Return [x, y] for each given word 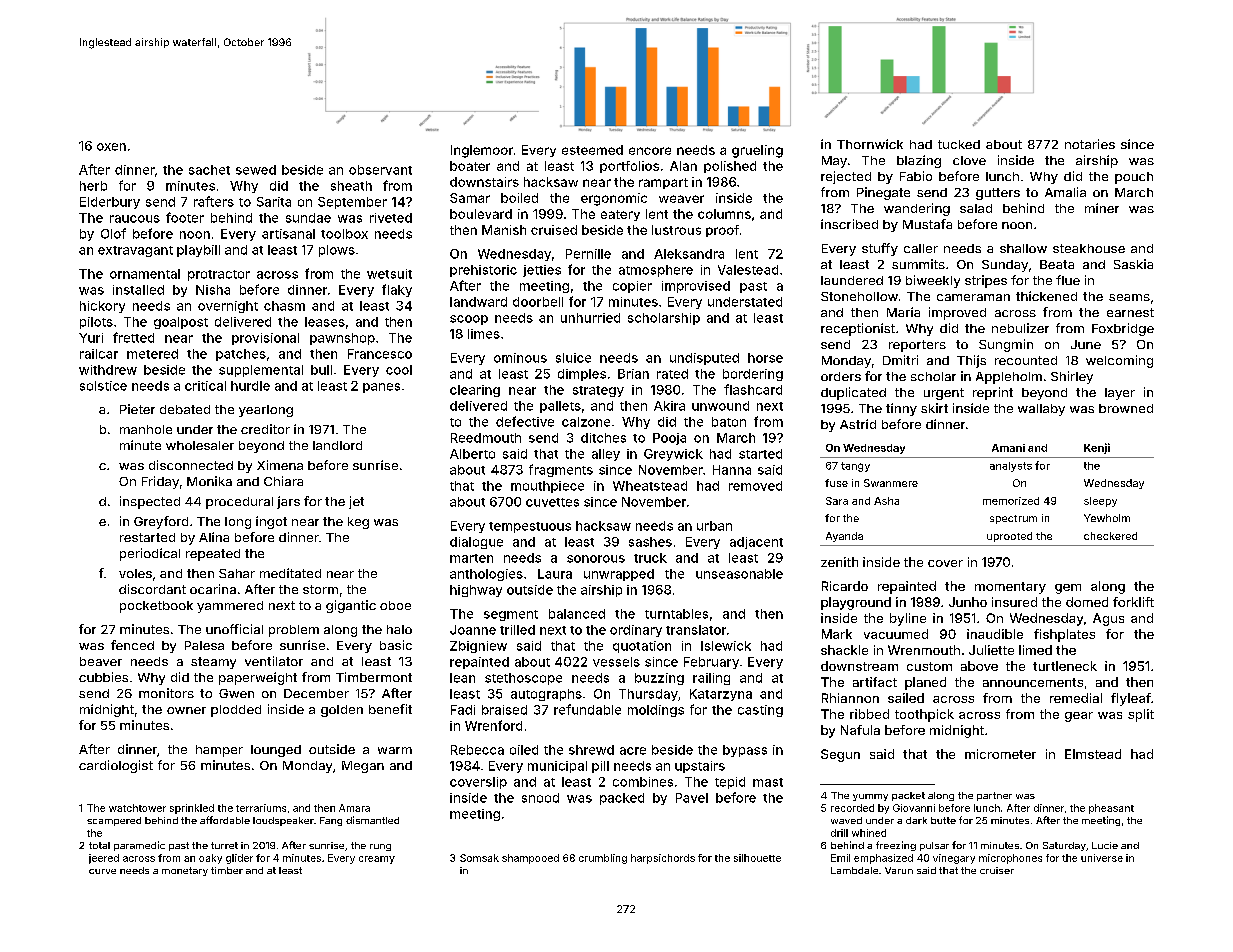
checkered [1110, 536]
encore [650, 151]
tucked [959, 144]
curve [102, 871]
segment [511, 615]
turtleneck [1065, 666]
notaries [1090, 144]
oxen [111, 147]
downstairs [484, 182]
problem [294, 631]
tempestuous [530, 527]
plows [337, 251]
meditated [290, 573]
